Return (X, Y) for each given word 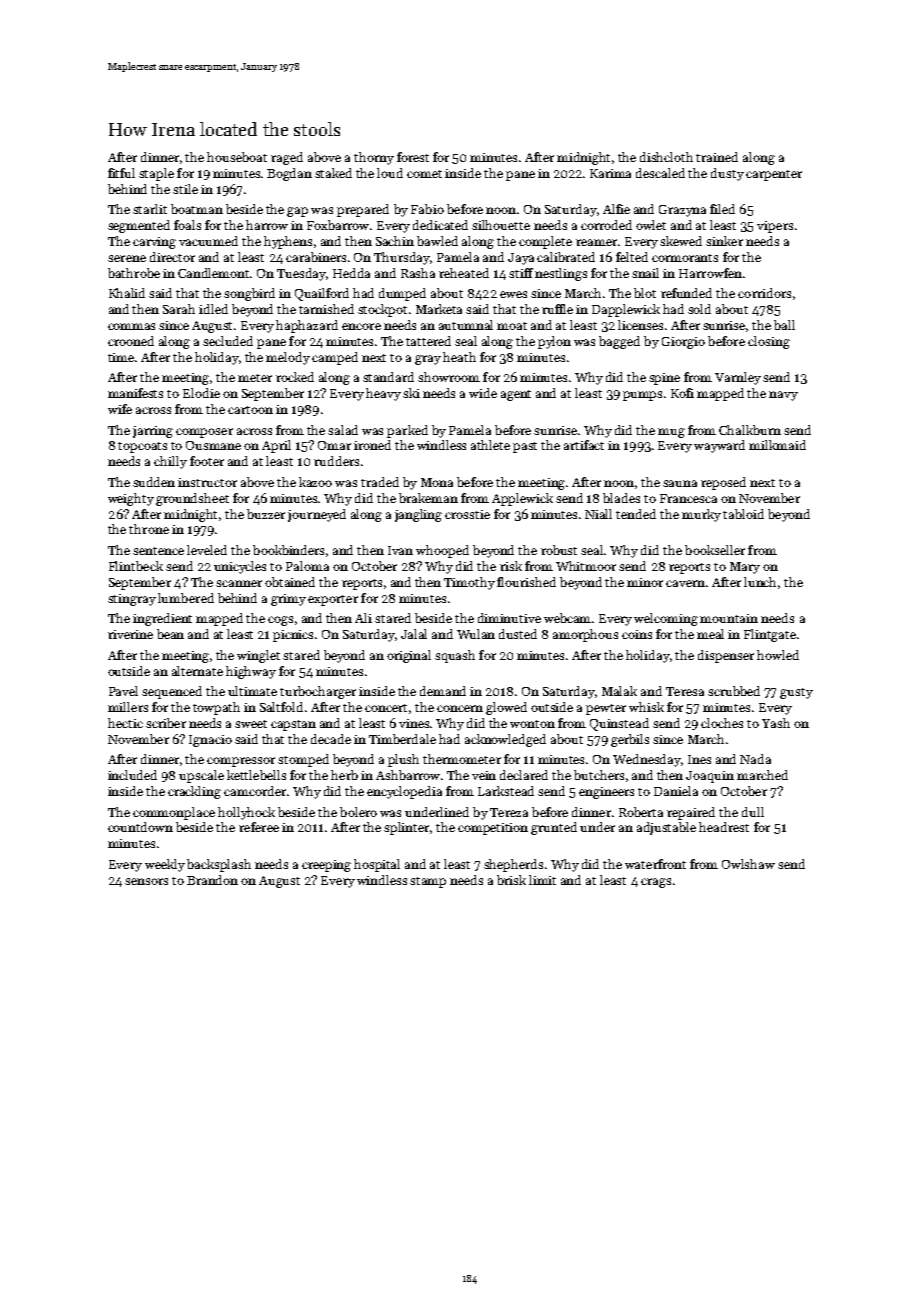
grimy (288, 600)
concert (386, 708)
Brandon (212, 880)
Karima (610, 173)
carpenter (774, 175)
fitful (121, 173)
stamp (428, 882)
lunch (760, 582)
